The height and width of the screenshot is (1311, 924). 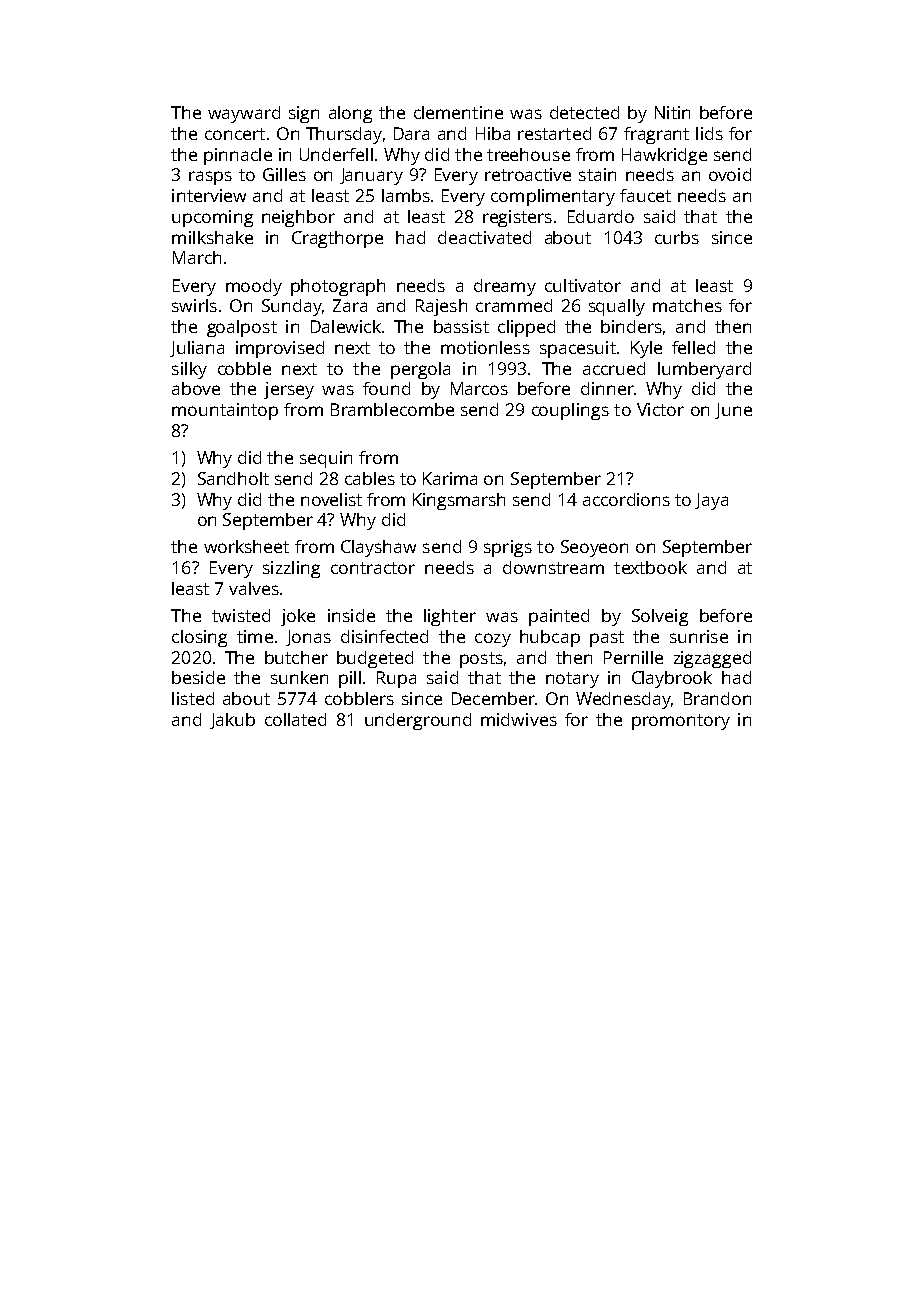 I want to click on lids, so click(x=709, y=133).
